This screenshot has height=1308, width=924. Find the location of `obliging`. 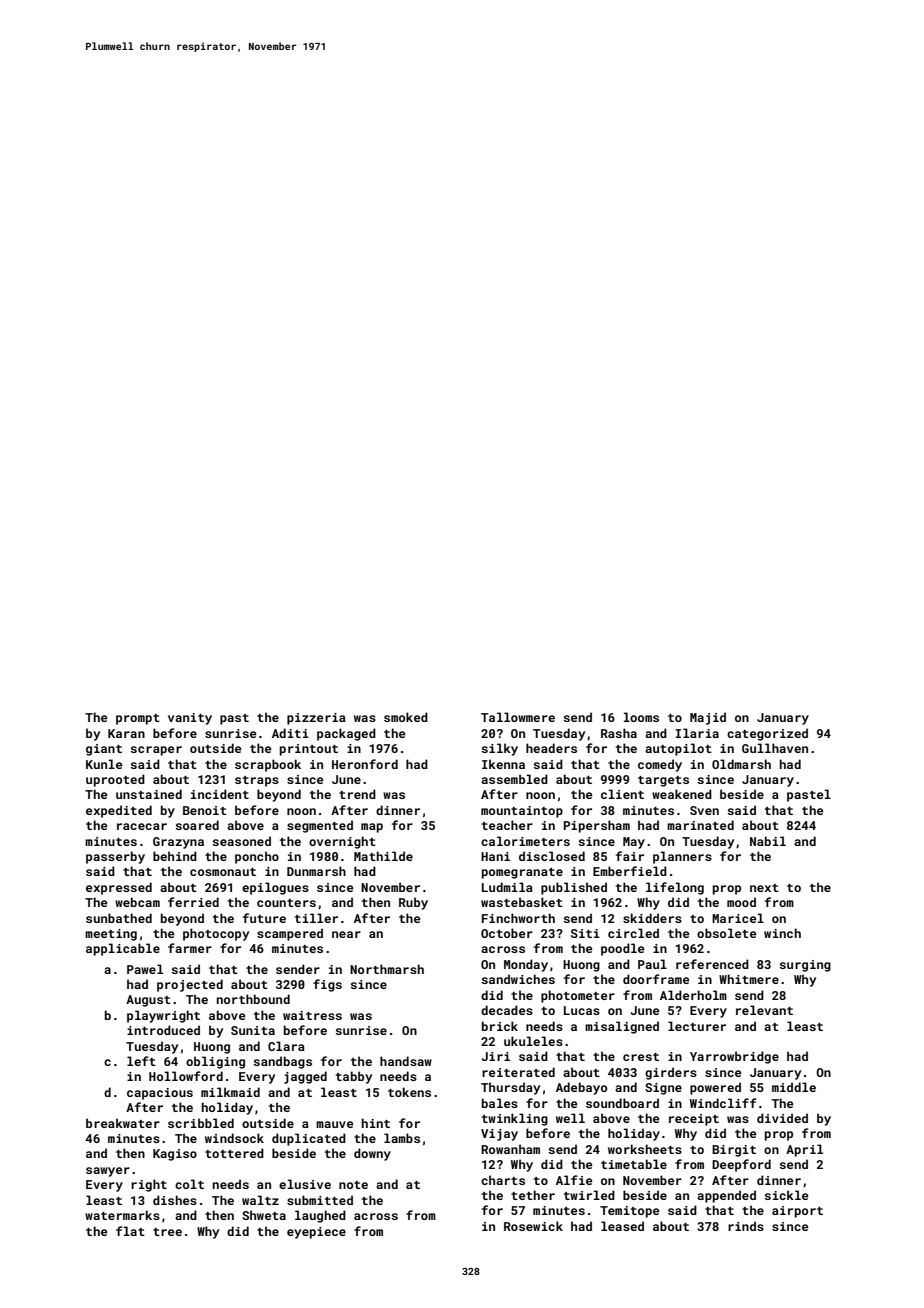

obliging is located at coordinates (215, 1062).
